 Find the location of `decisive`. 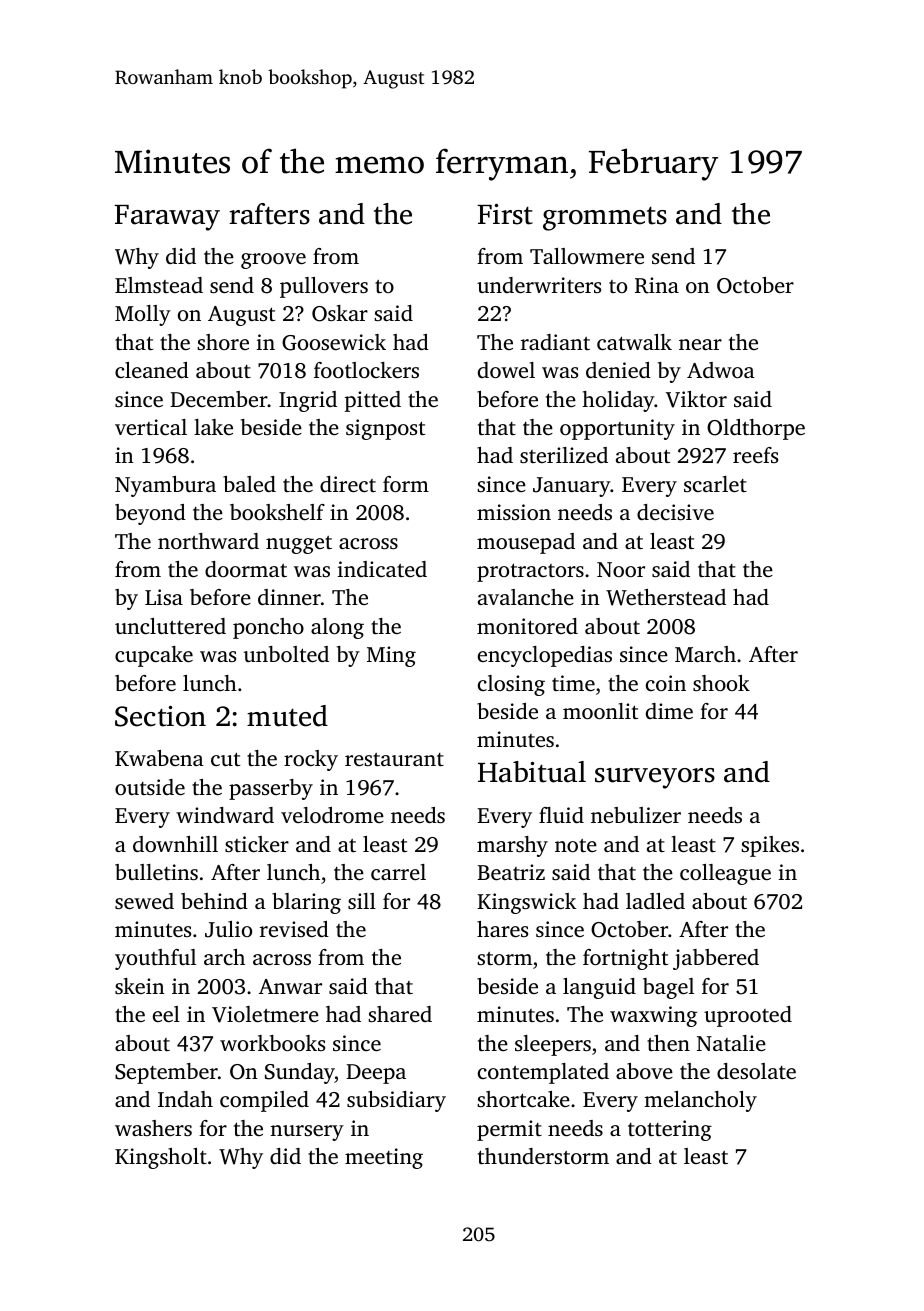

decisive is located at coordinates (675, 512).
